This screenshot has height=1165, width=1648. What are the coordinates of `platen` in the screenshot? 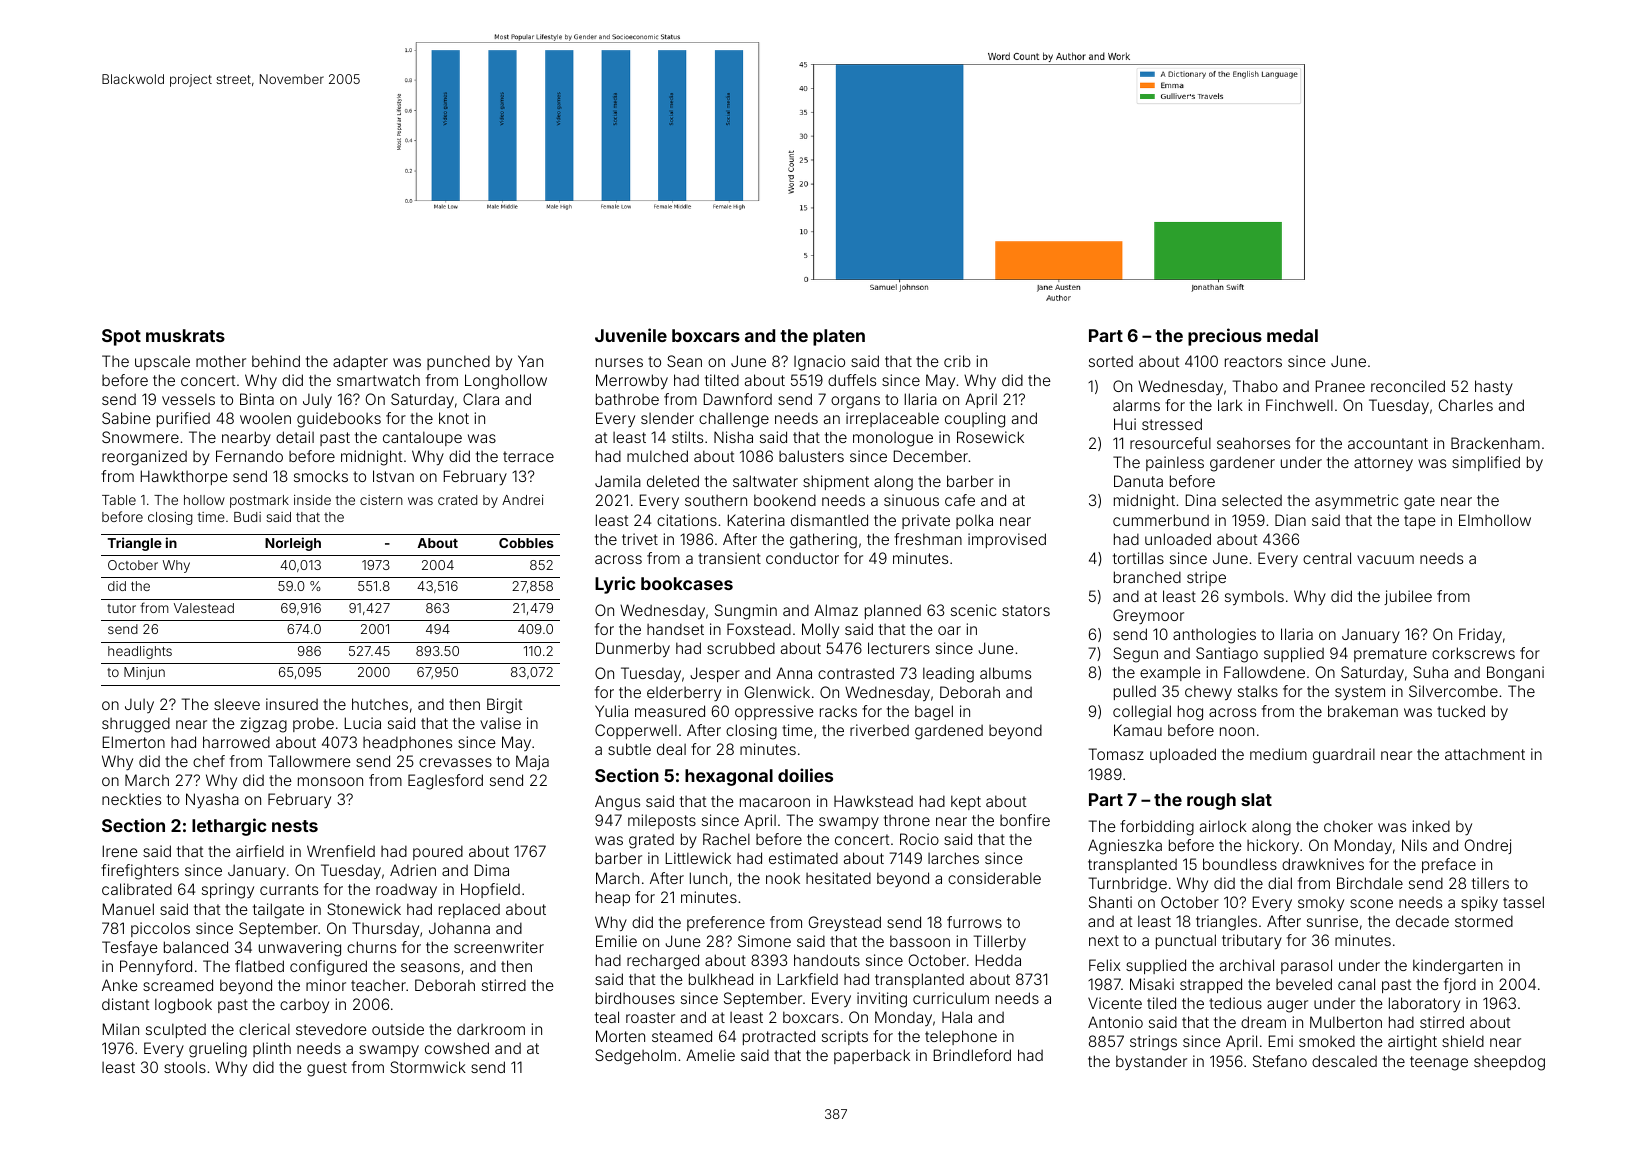 It's located at (839, 337).
